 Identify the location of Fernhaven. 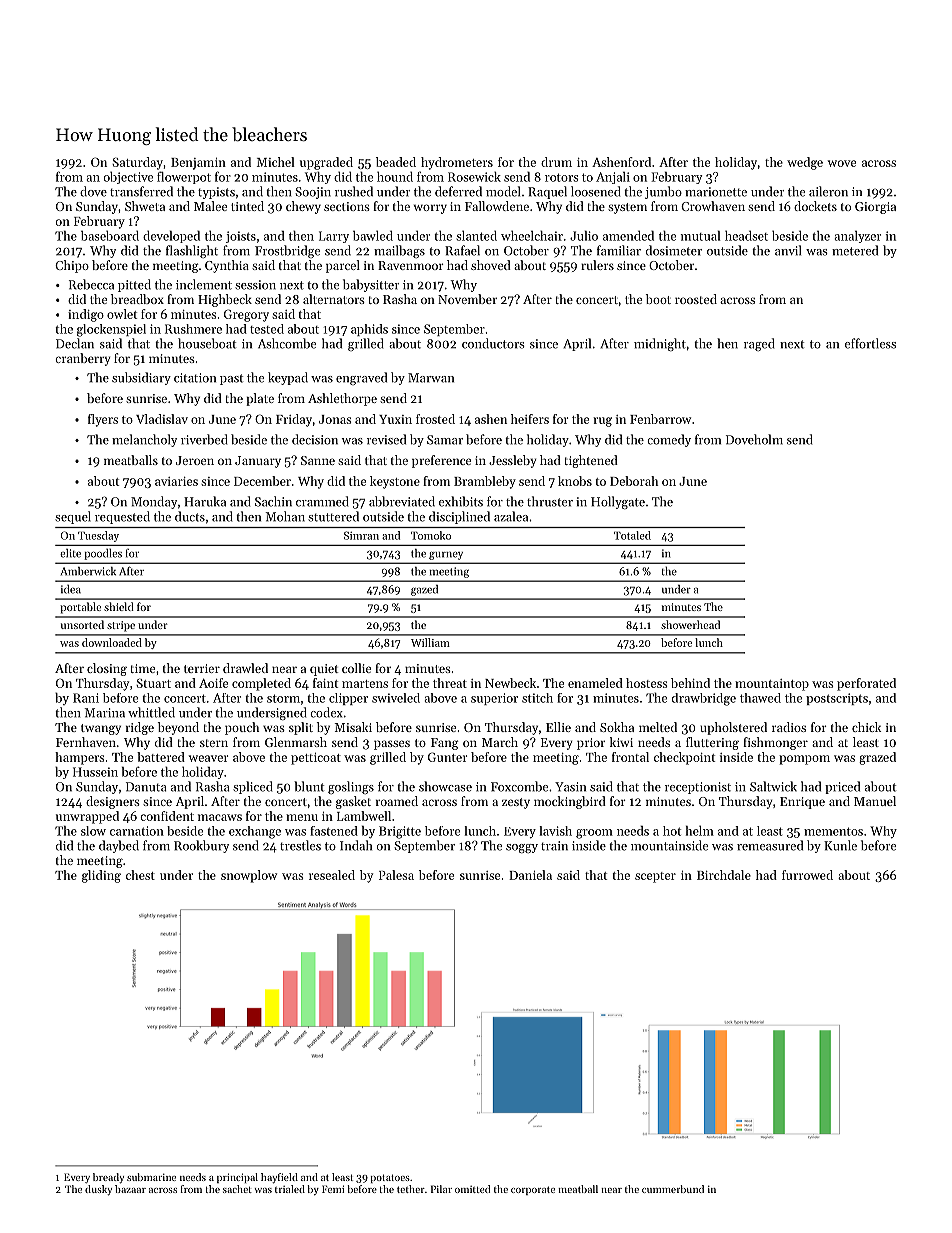
(86, 742).
